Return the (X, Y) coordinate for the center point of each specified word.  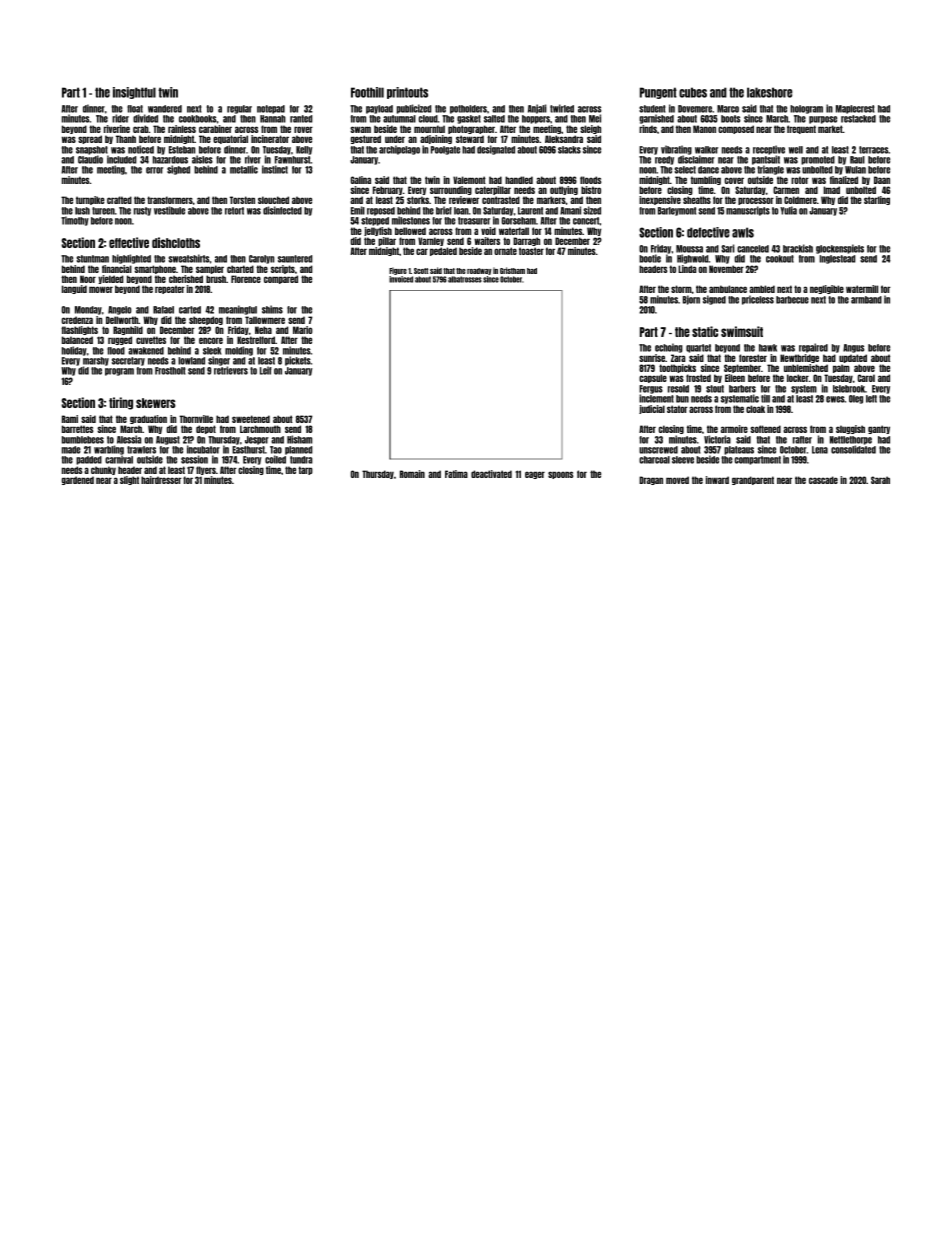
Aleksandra (564, 139)
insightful (134, 93)
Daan (882, 180)
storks (418, 200)
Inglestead (837, 259)
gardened (78, 480)
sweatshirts (189, 258)
